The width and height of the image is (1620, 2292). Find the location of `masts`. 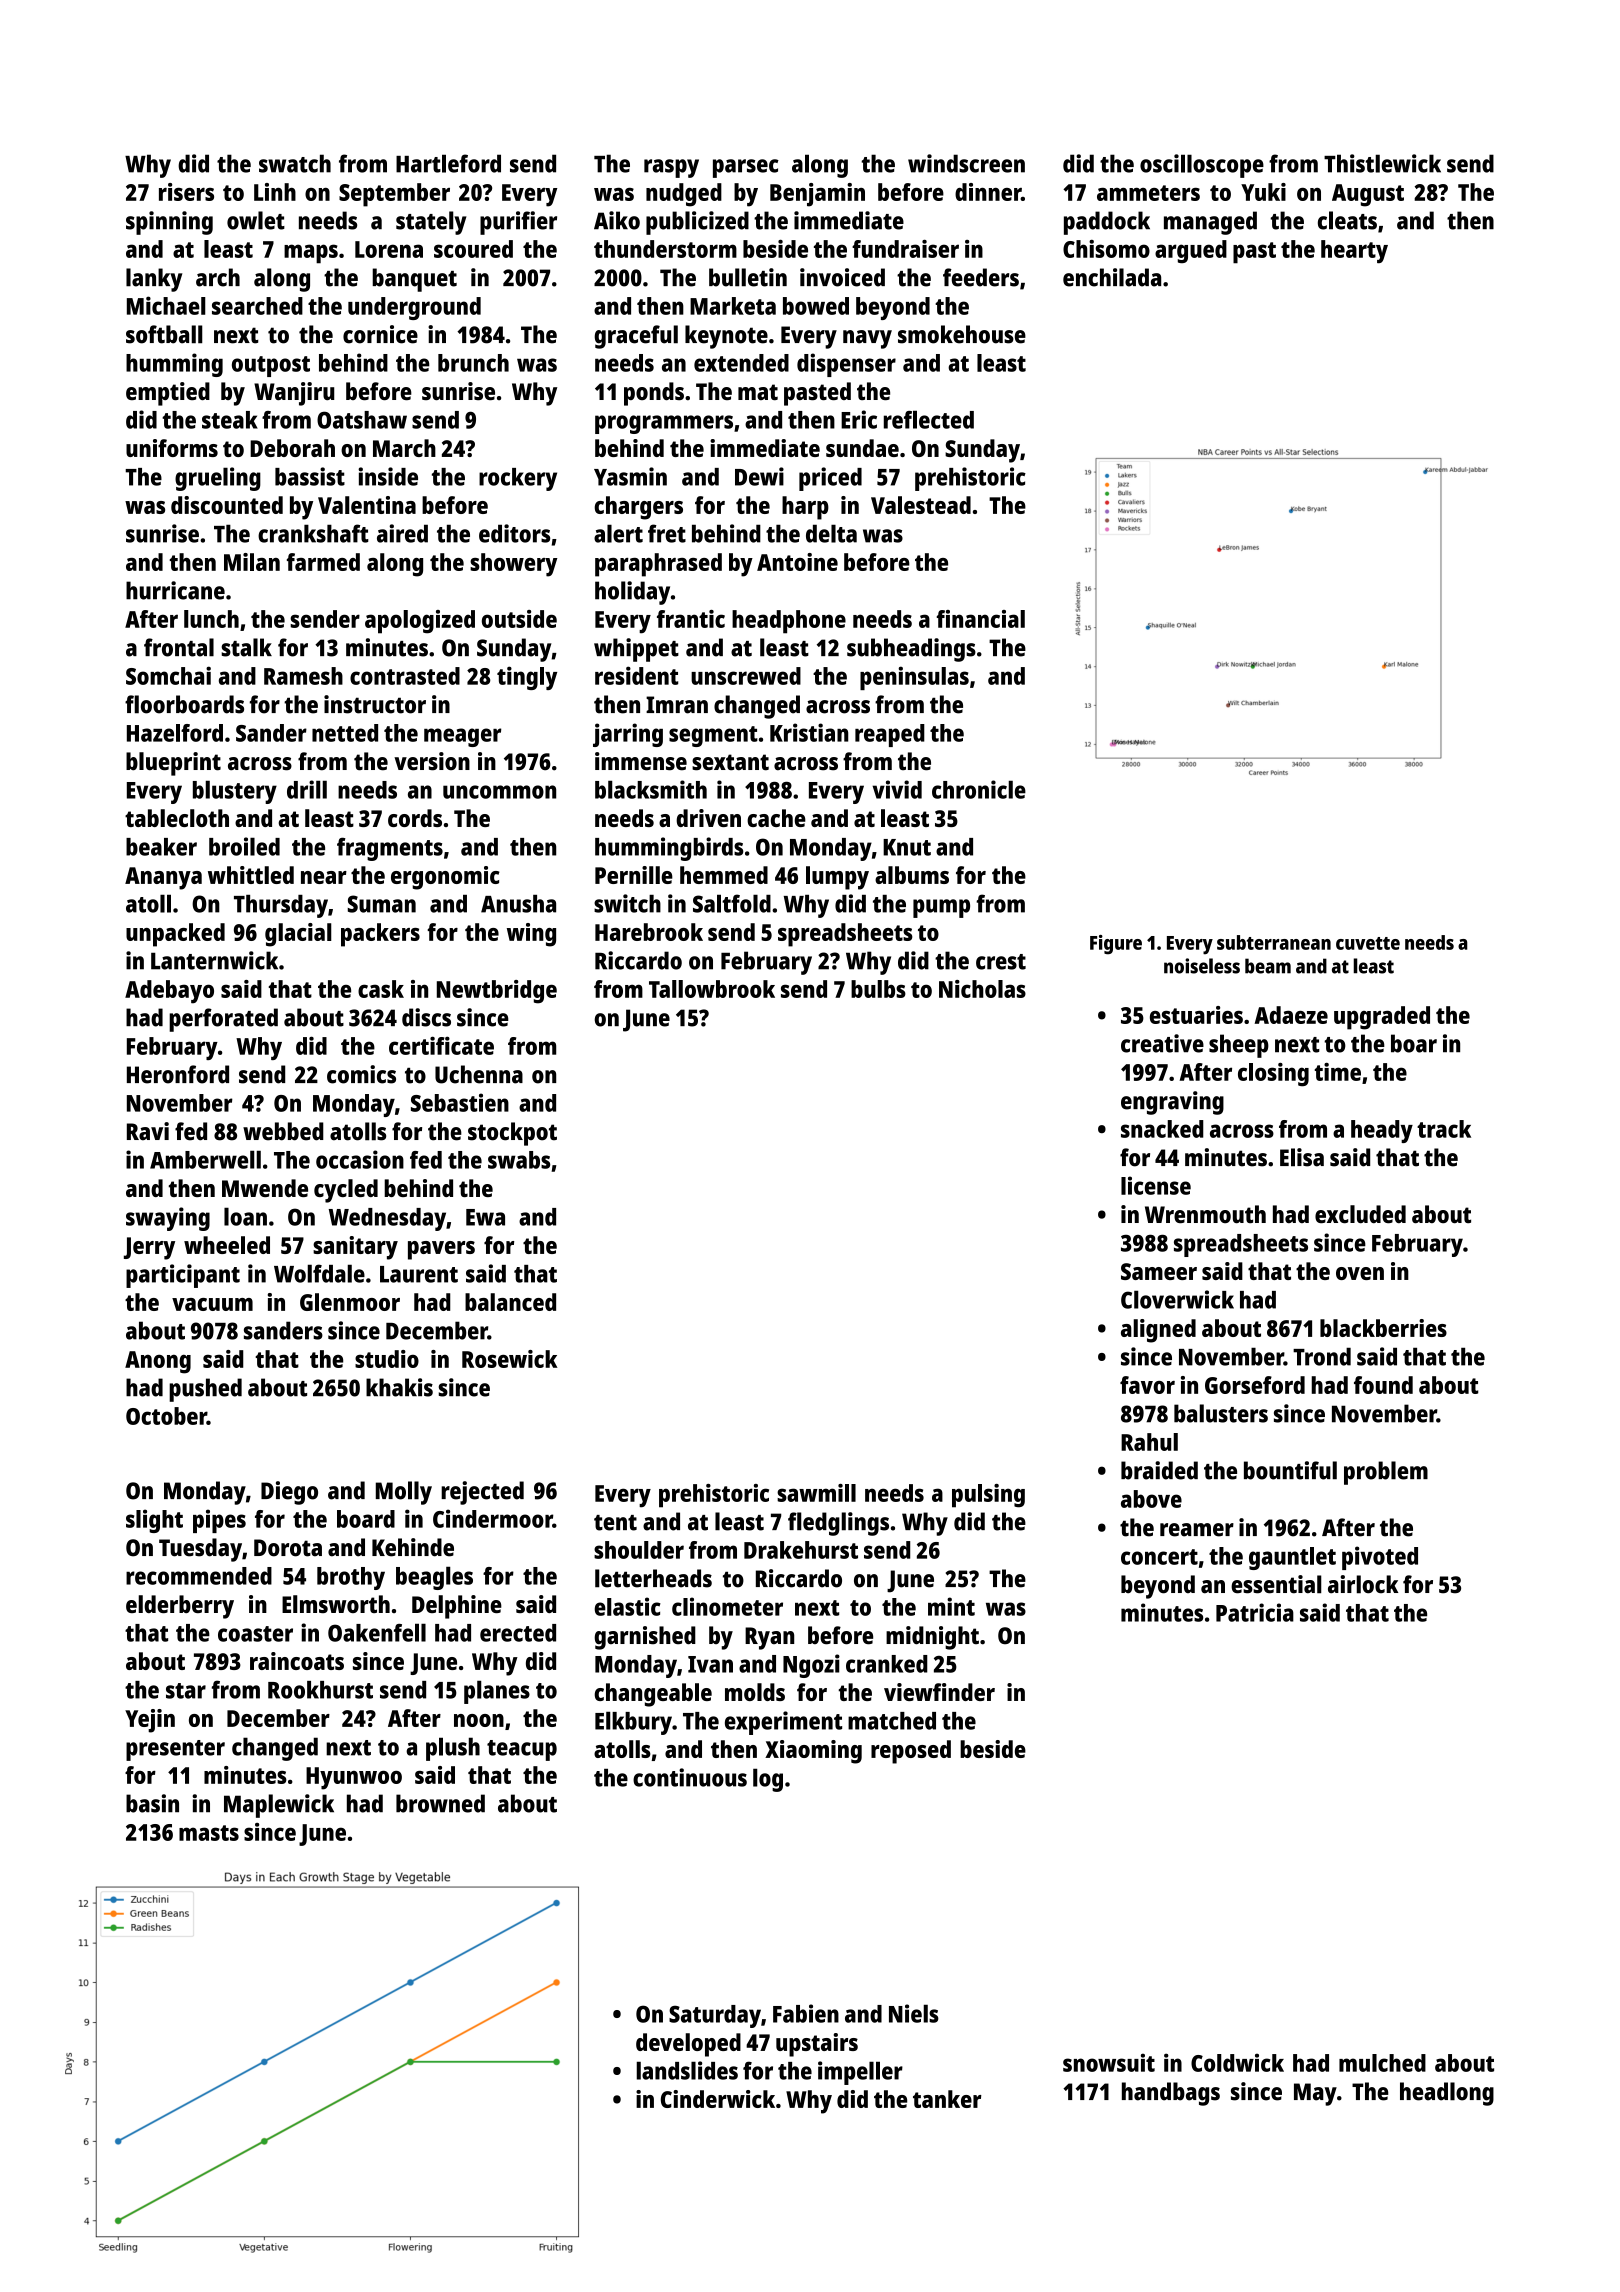

masts is located at coordinates (209, 1833).
